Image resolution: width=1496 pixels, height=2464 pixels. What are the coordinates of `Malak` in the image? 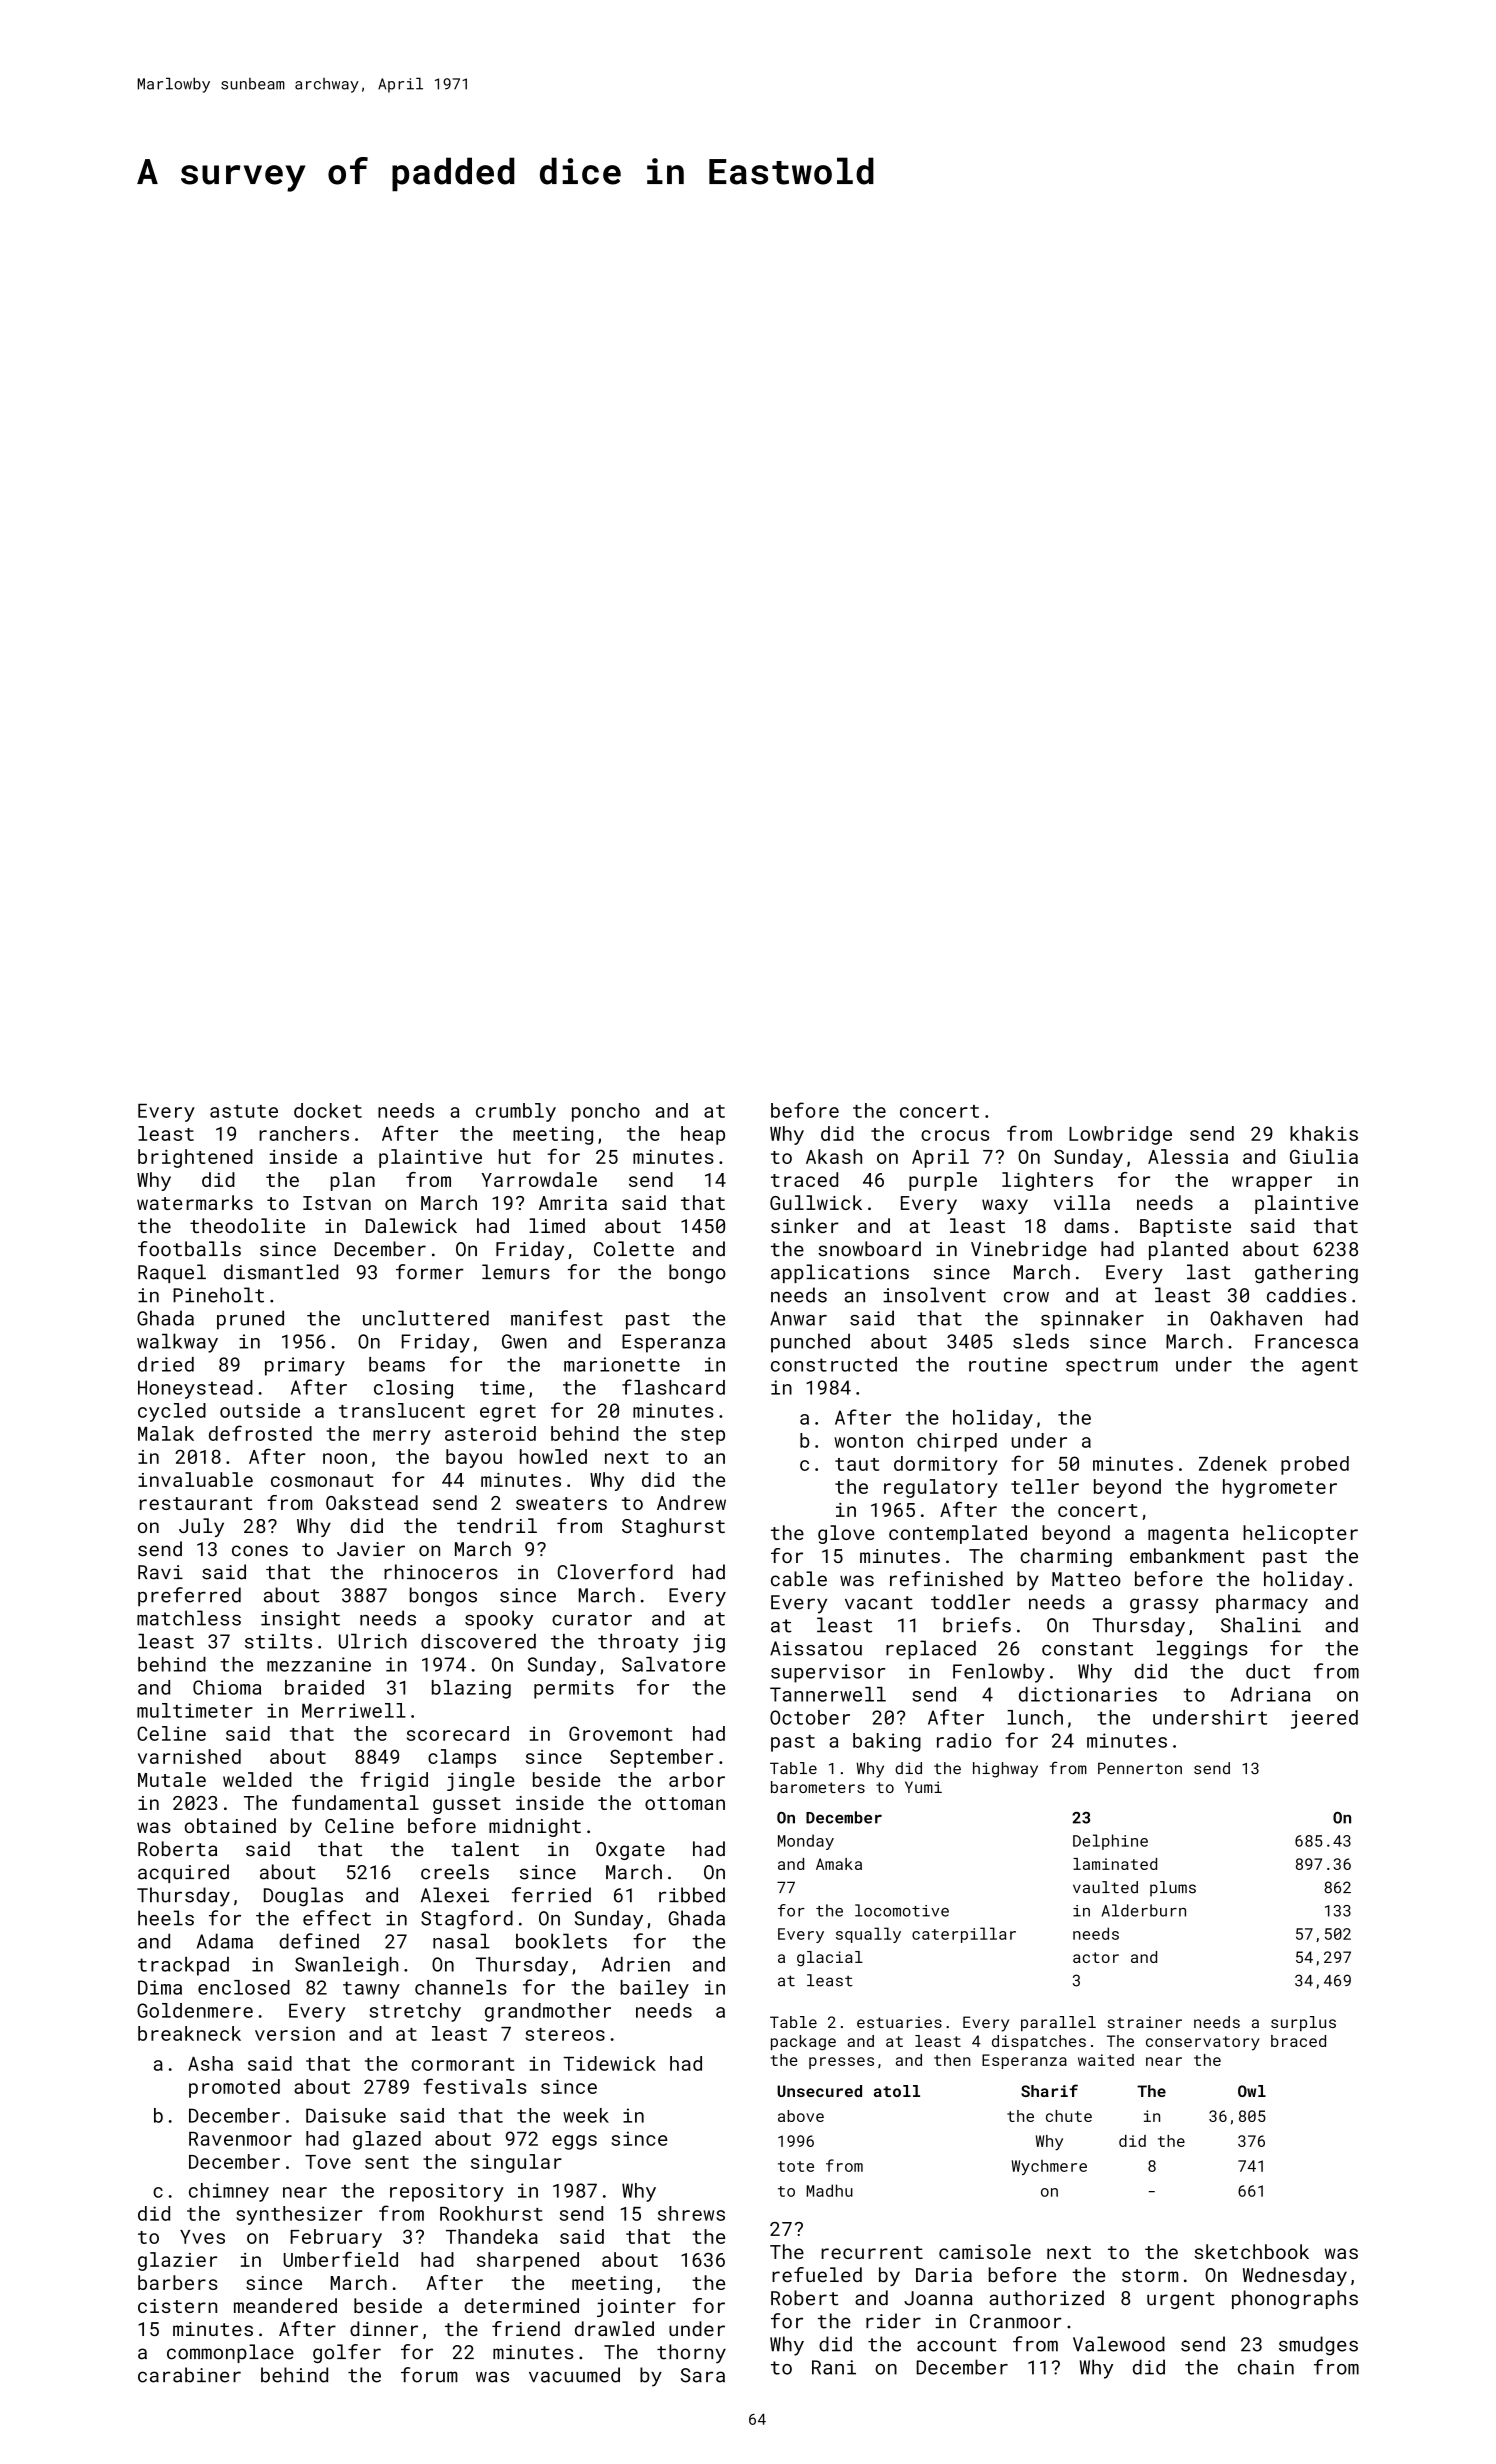 It's located at (166, 1433).
